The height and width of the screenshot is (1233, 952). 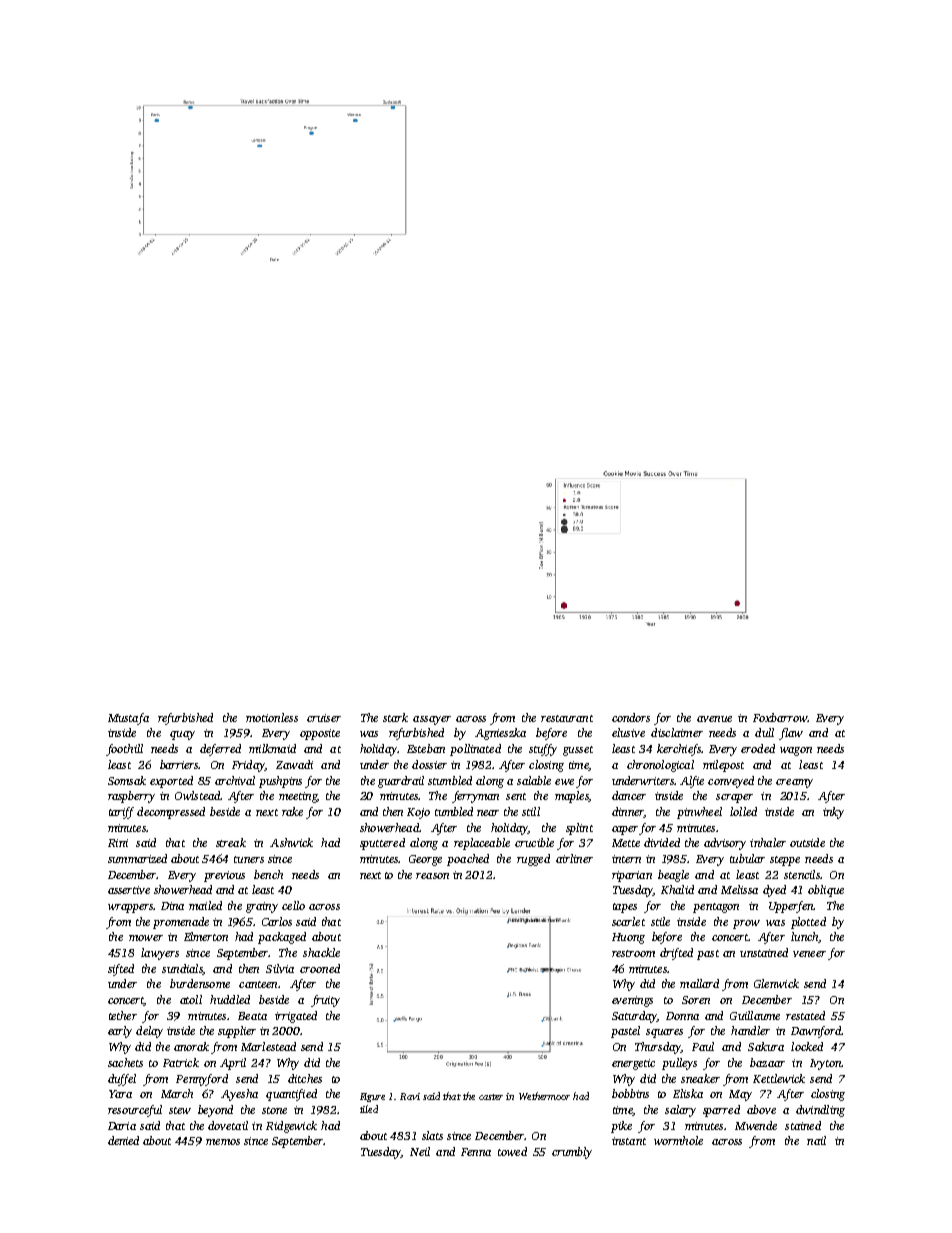 I want to click on bazaar, so click(x=767, y=1062).
